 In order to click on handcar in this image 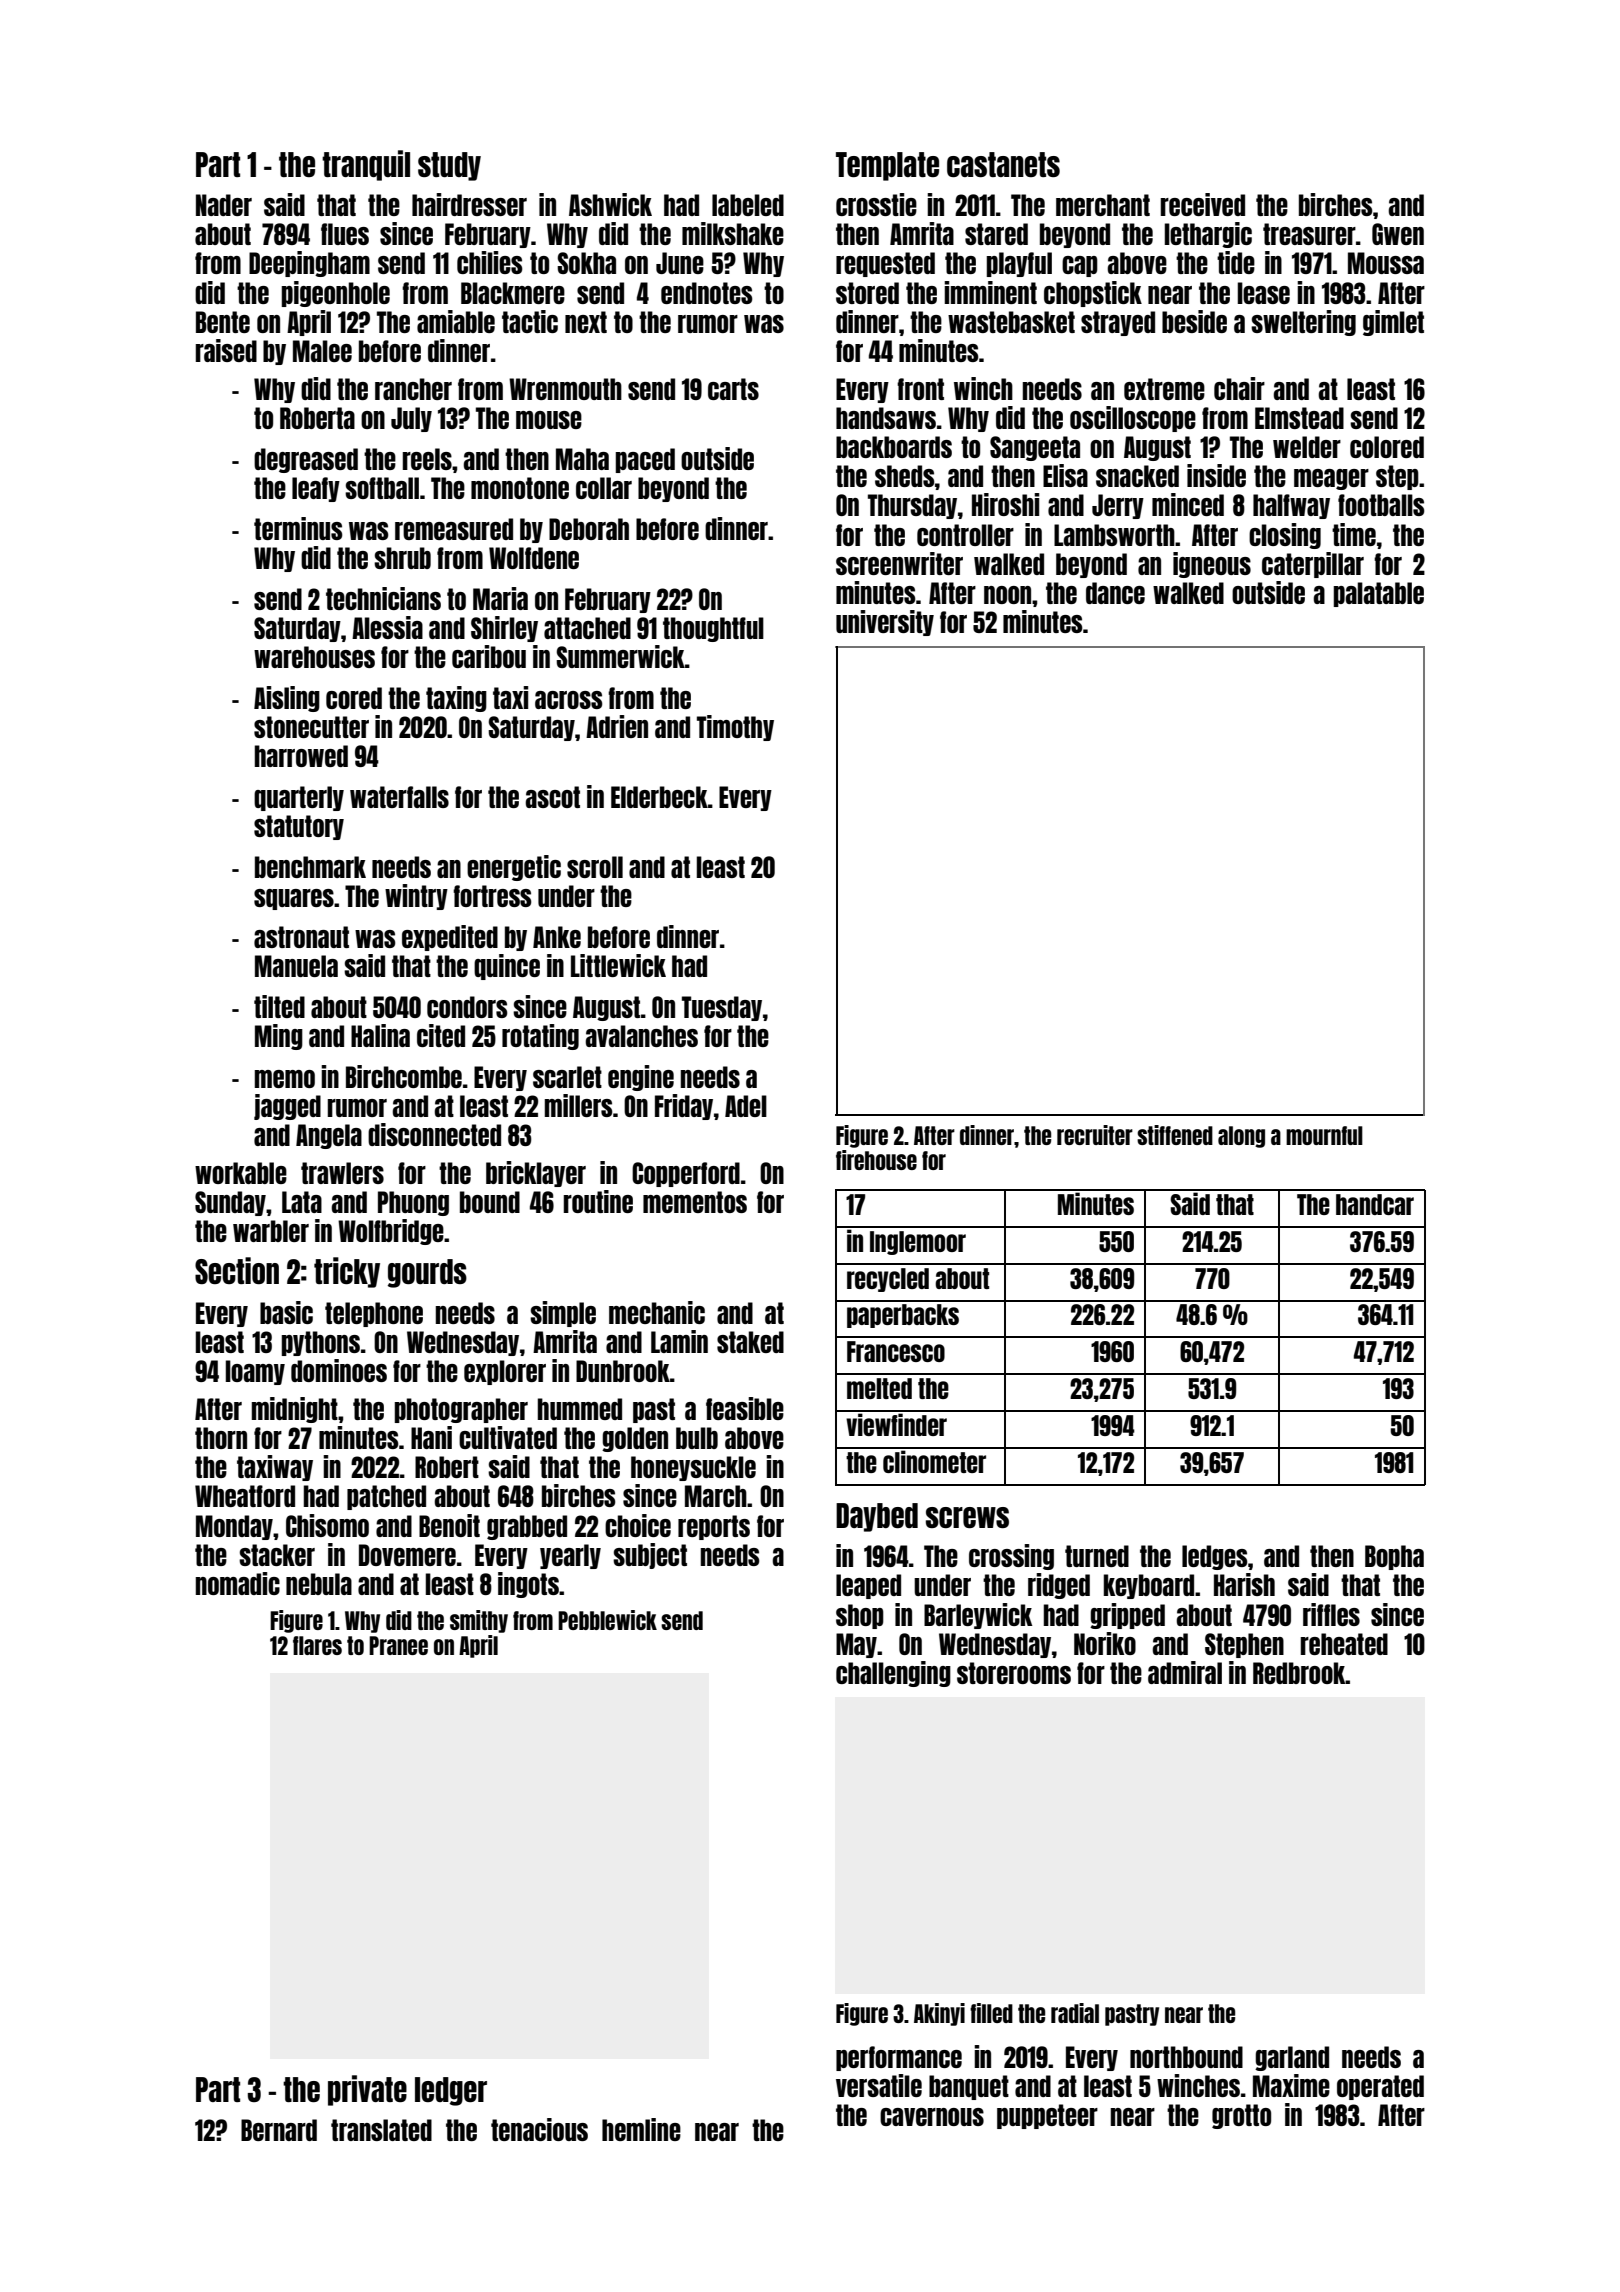, I will do `click(1375, 1204)`.
